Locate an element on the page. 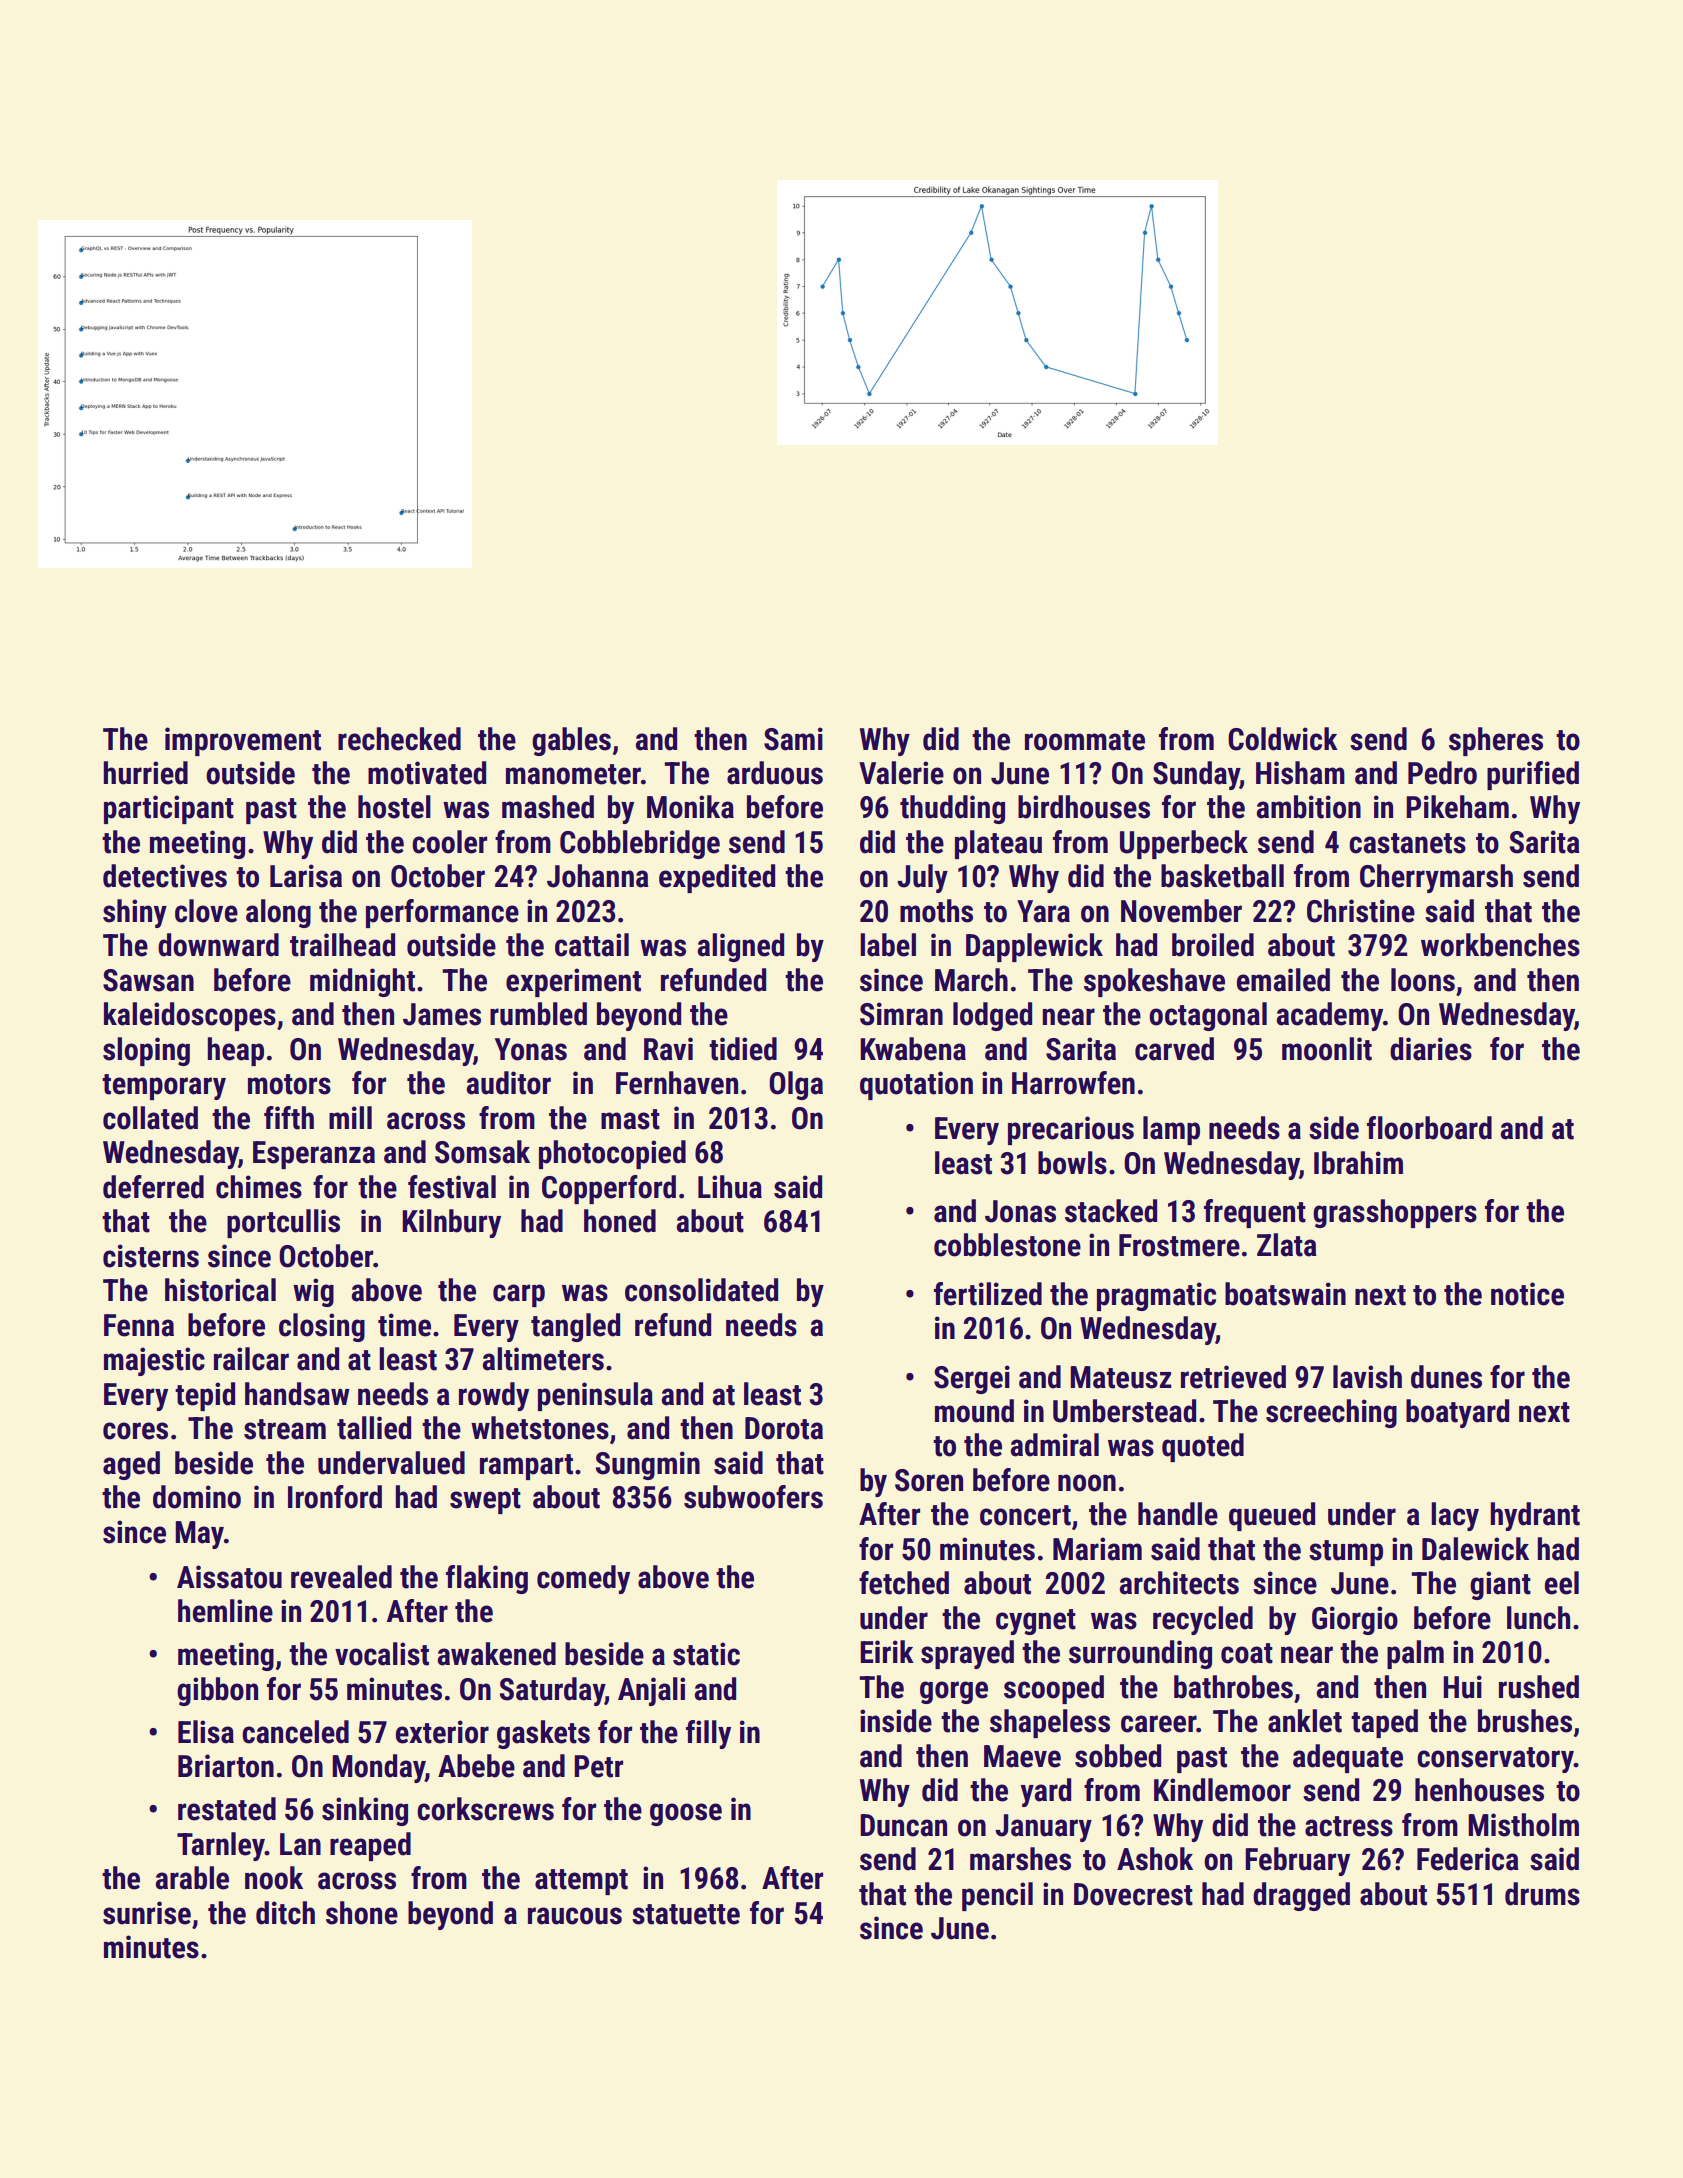 This document has width=1683, height=2178. frequent is located at coordinates (1255, 1213).
